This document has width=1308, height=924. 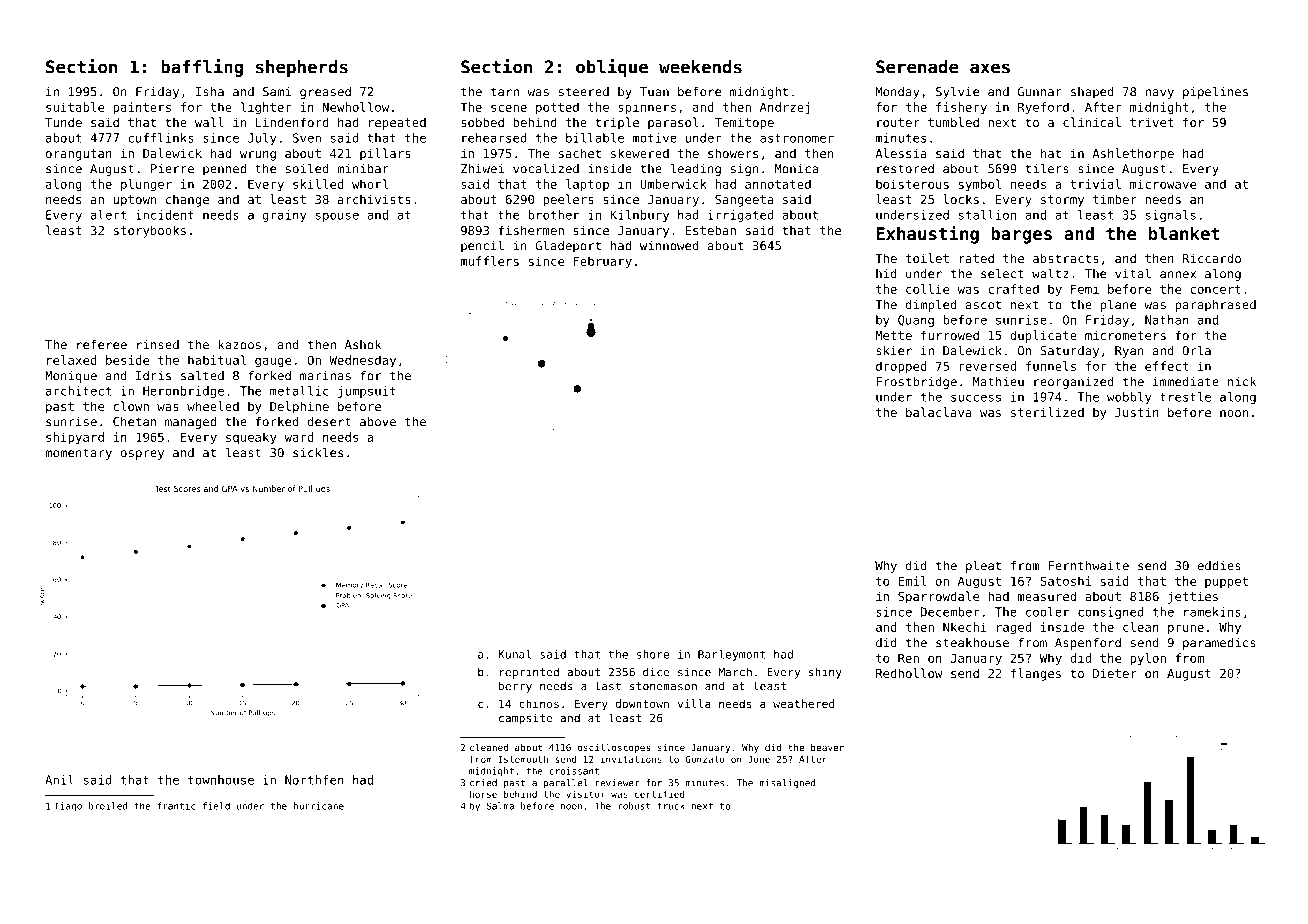 I want to click on broiled, so click(x=108, y=806).
